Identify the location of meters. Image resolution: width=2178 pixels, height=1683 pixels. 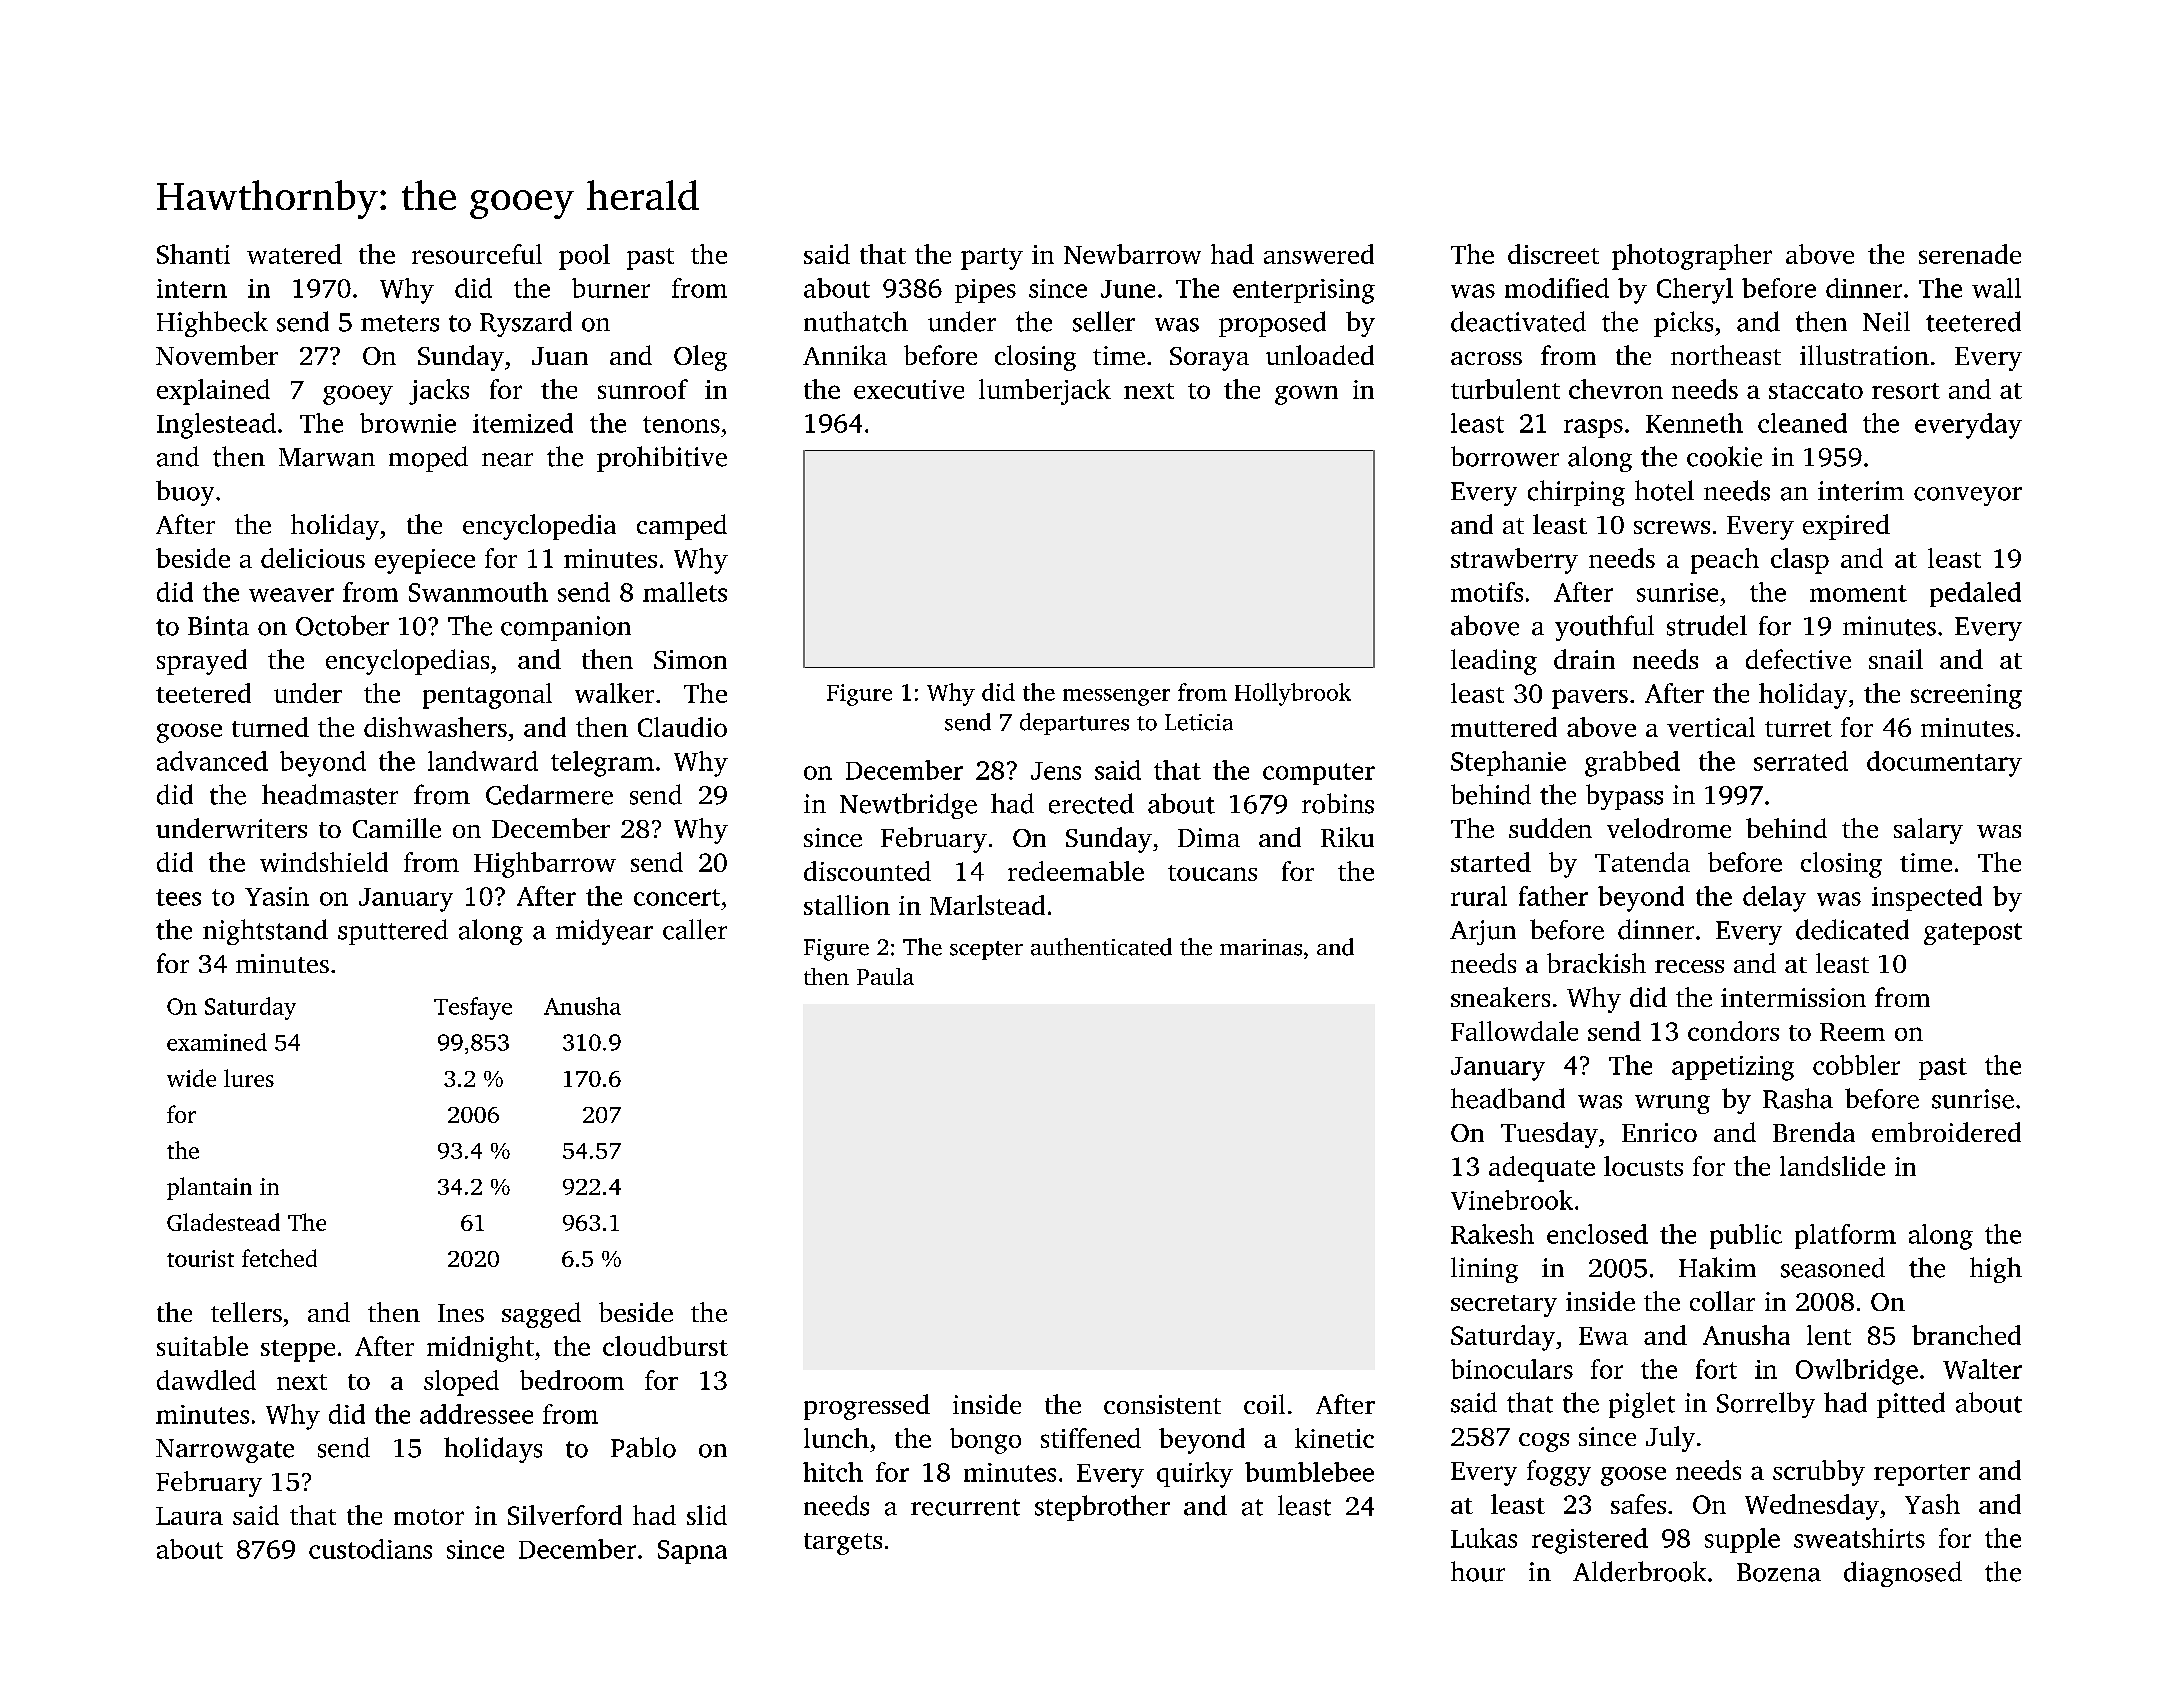
(400, 323).
